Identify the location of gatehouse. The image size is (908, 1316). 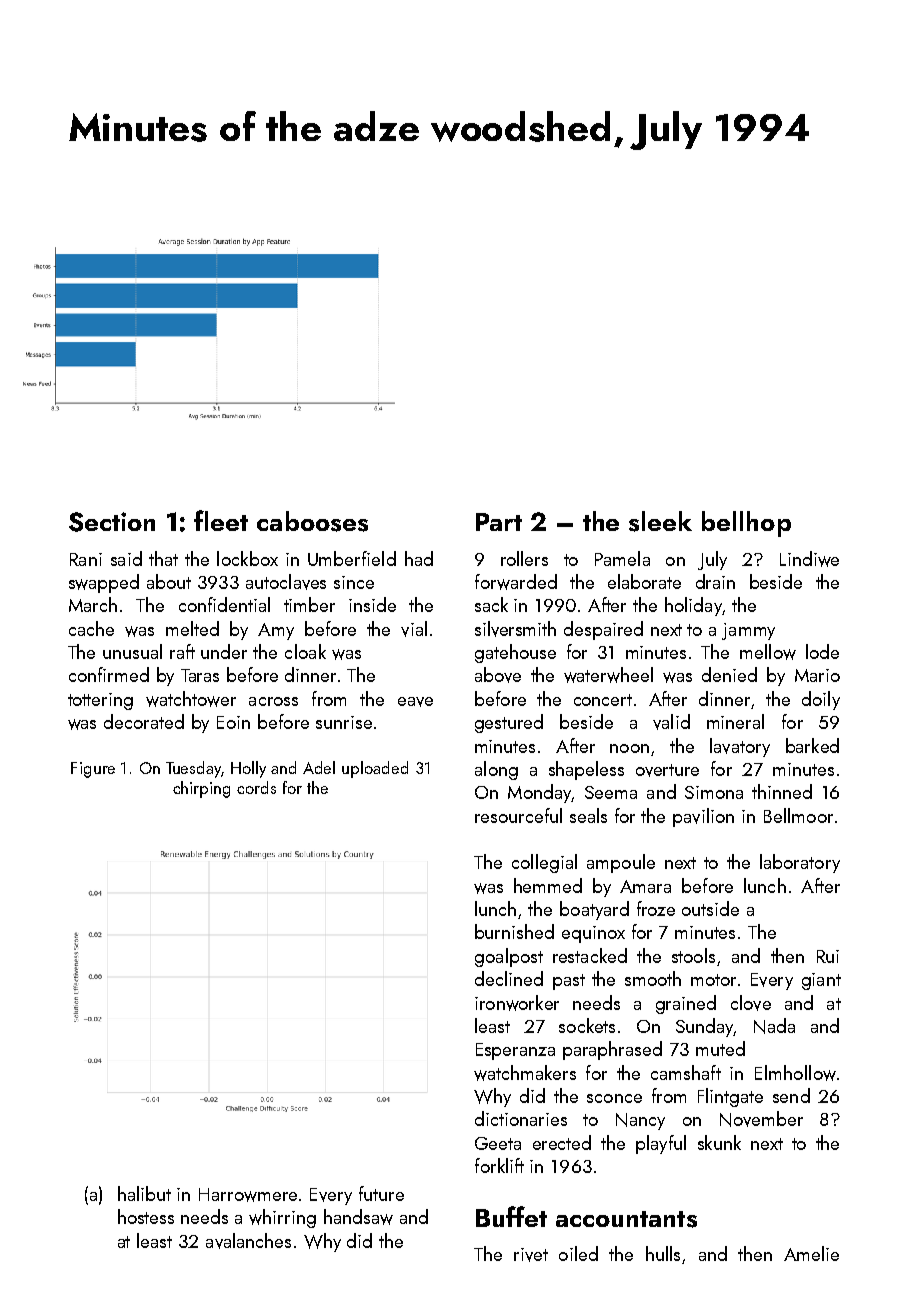
(515, 653).
